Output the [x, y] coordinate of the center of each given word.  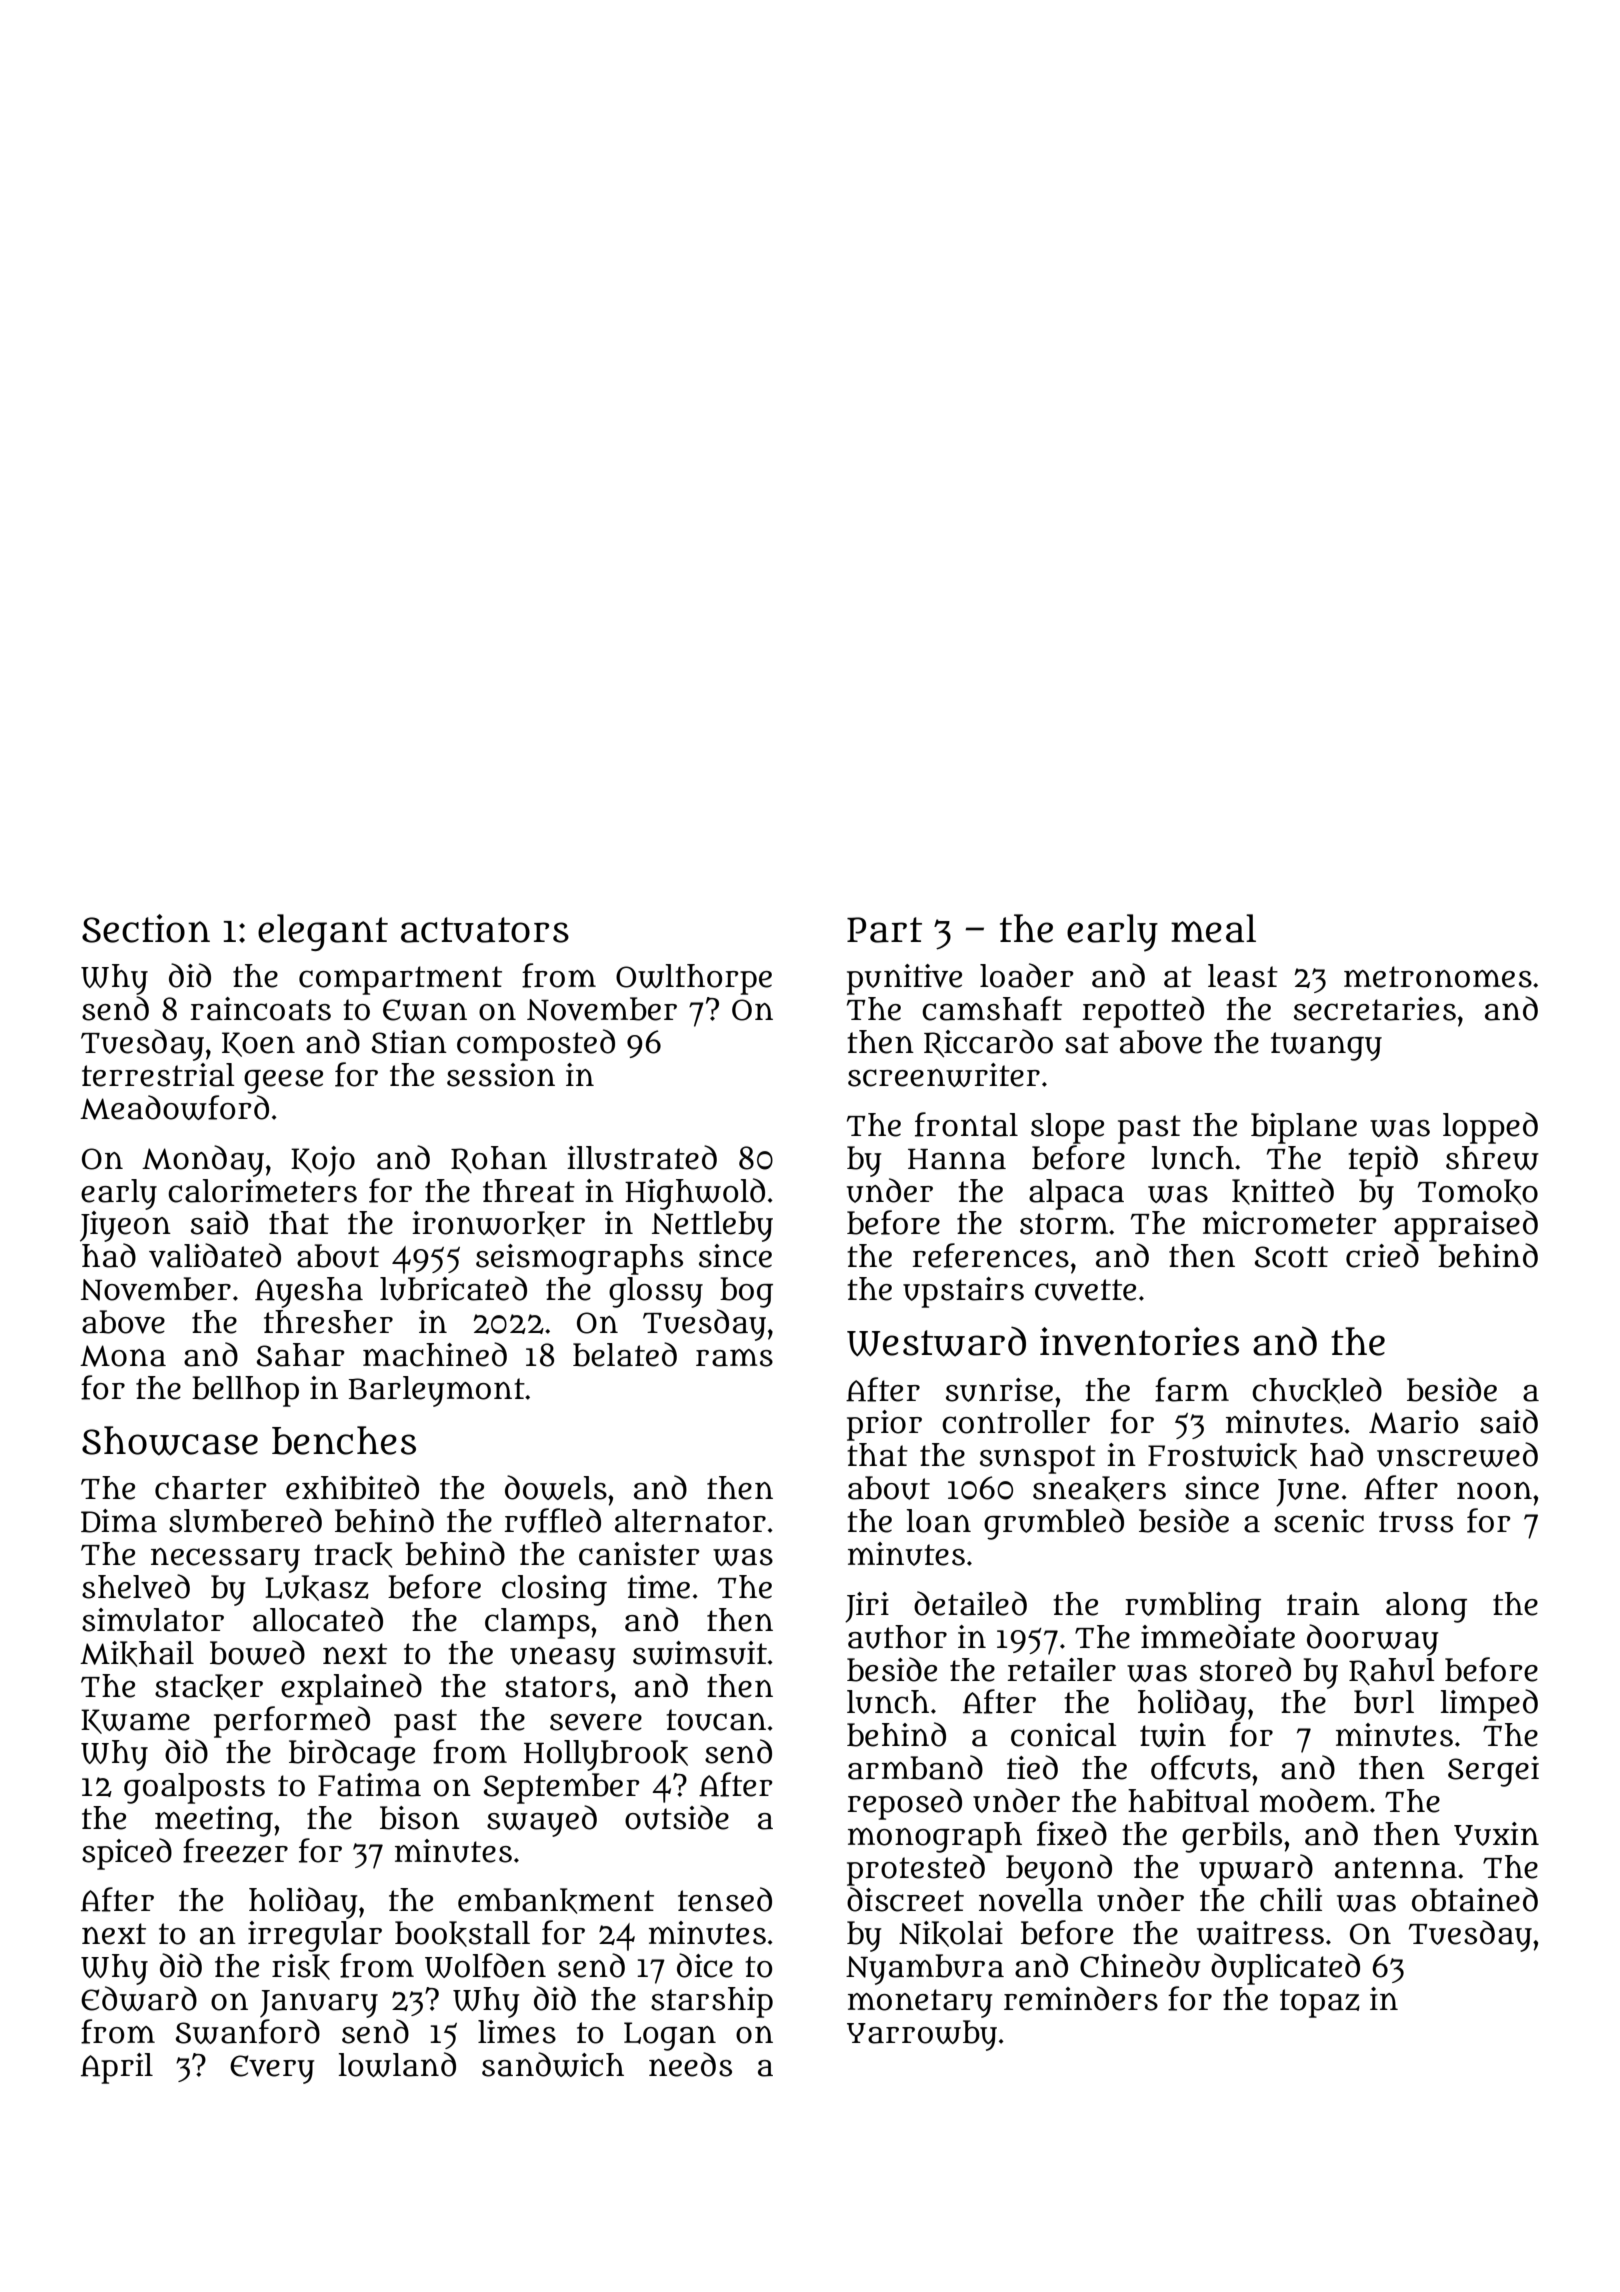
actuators [485, 930]
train [1323, 1604]
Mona [123, 1356]
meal [1213, 928]
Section [146, 928]
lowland [397, 2064]
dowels [556, 1487]
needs [690, 2064]
